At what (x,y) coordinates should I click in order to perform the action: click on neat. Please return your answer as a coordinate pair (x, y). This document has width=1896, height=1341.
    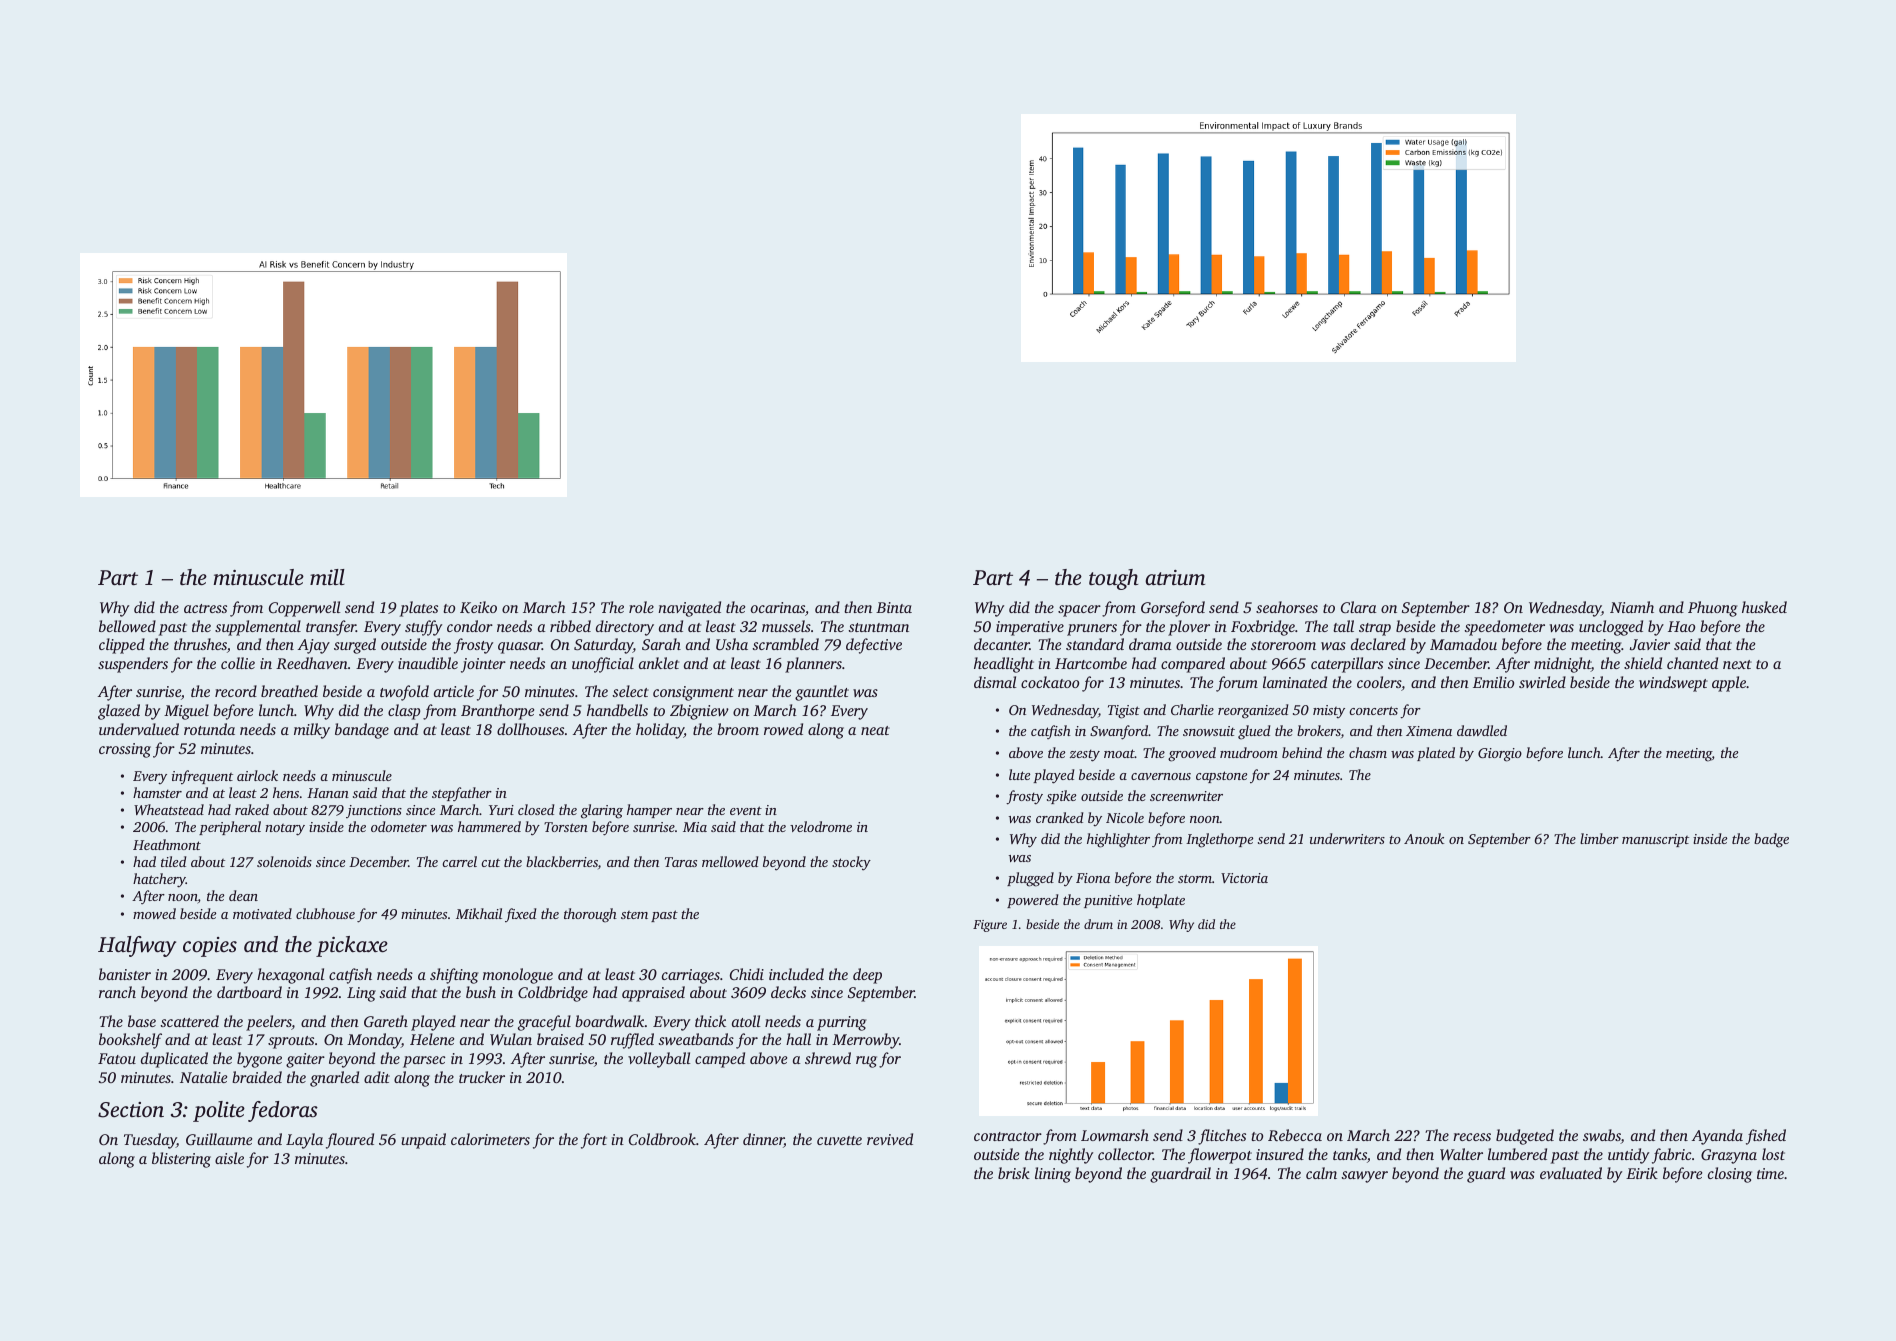
    Looking at the image, I should click on (875, 730).
